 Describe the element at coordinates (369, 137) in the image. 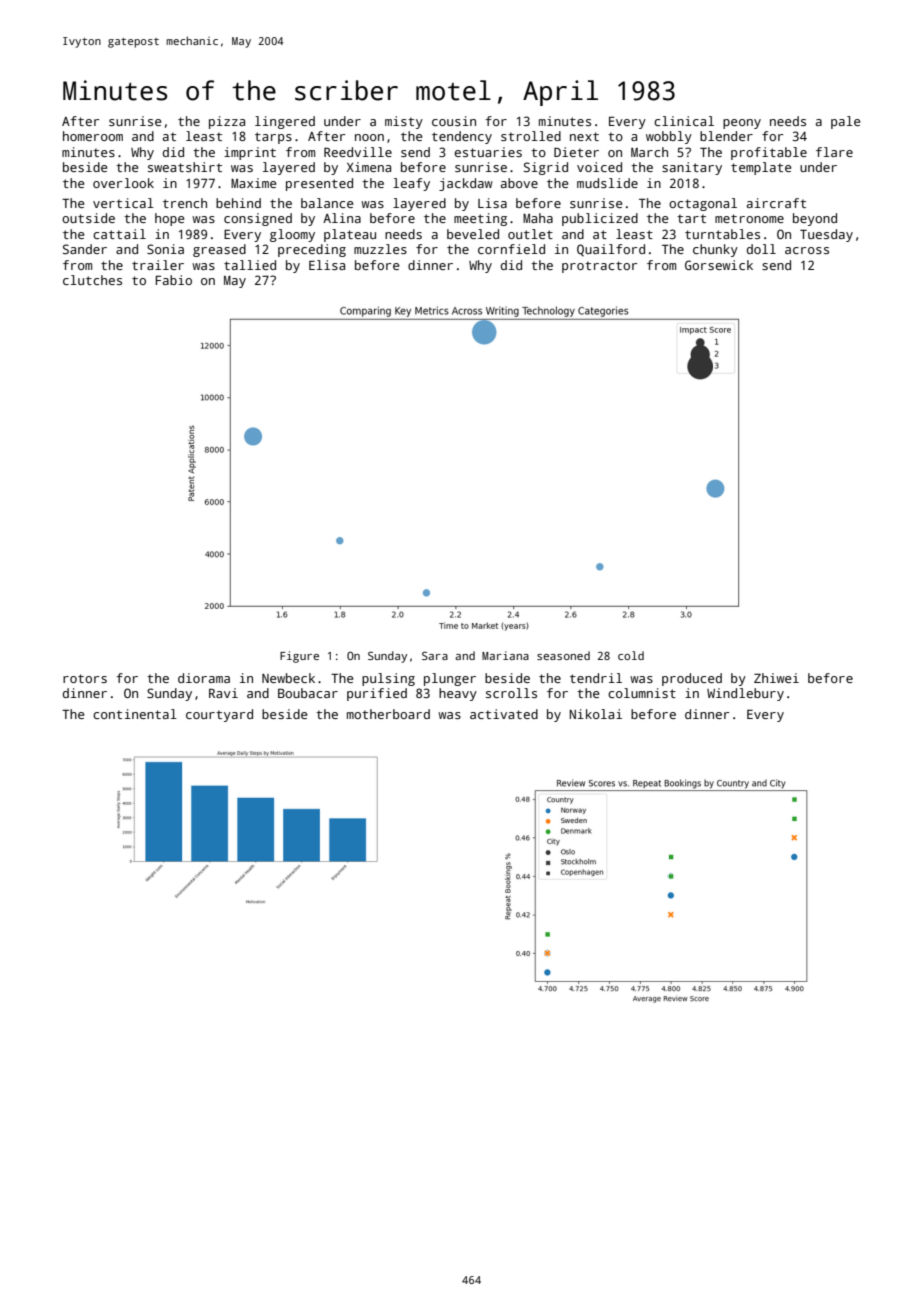

I see `noon` at that location.
